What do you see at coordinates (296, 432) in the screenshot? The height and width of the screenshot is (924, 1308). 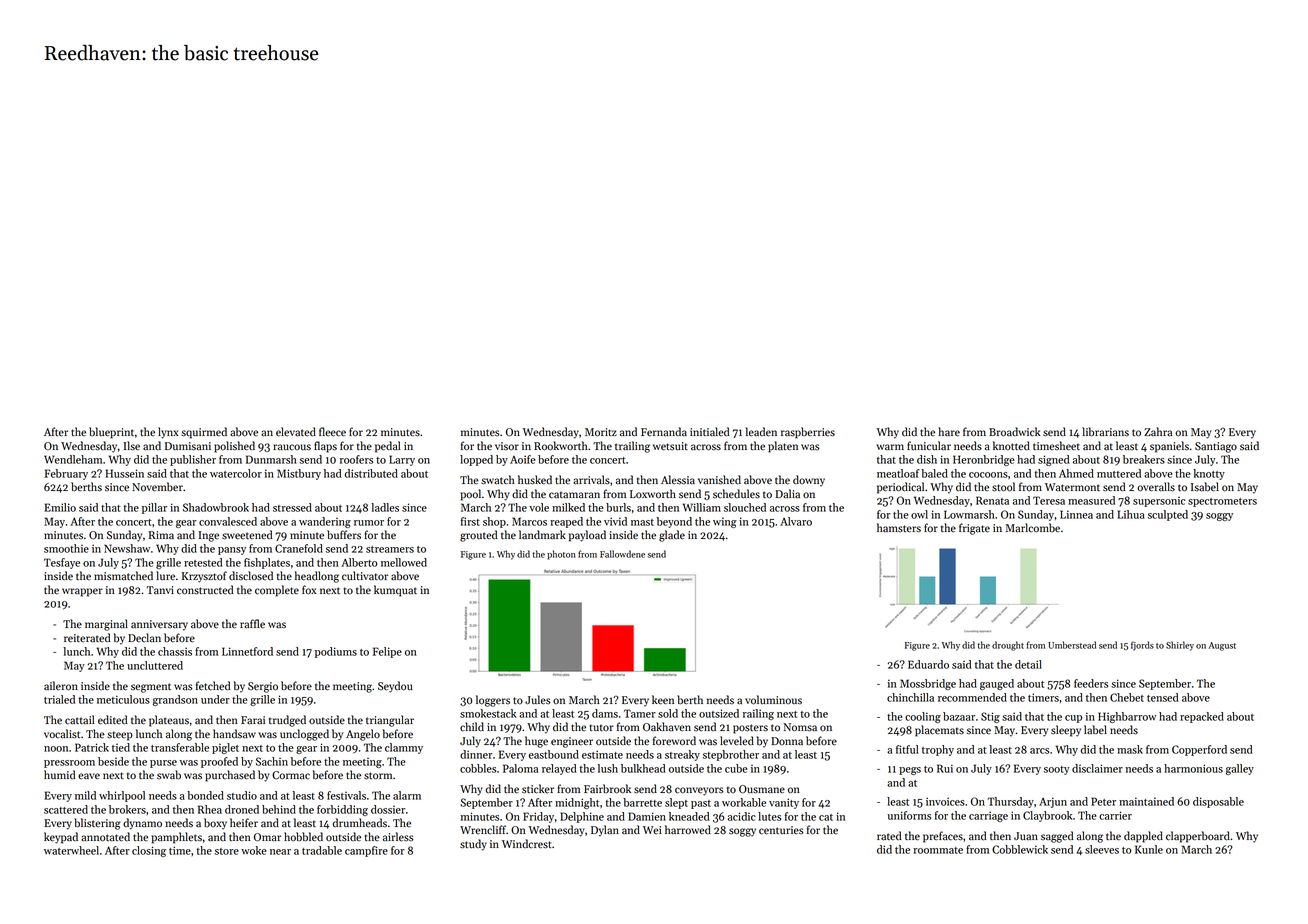 I see `elevated` at bounding box center [296, 432].
